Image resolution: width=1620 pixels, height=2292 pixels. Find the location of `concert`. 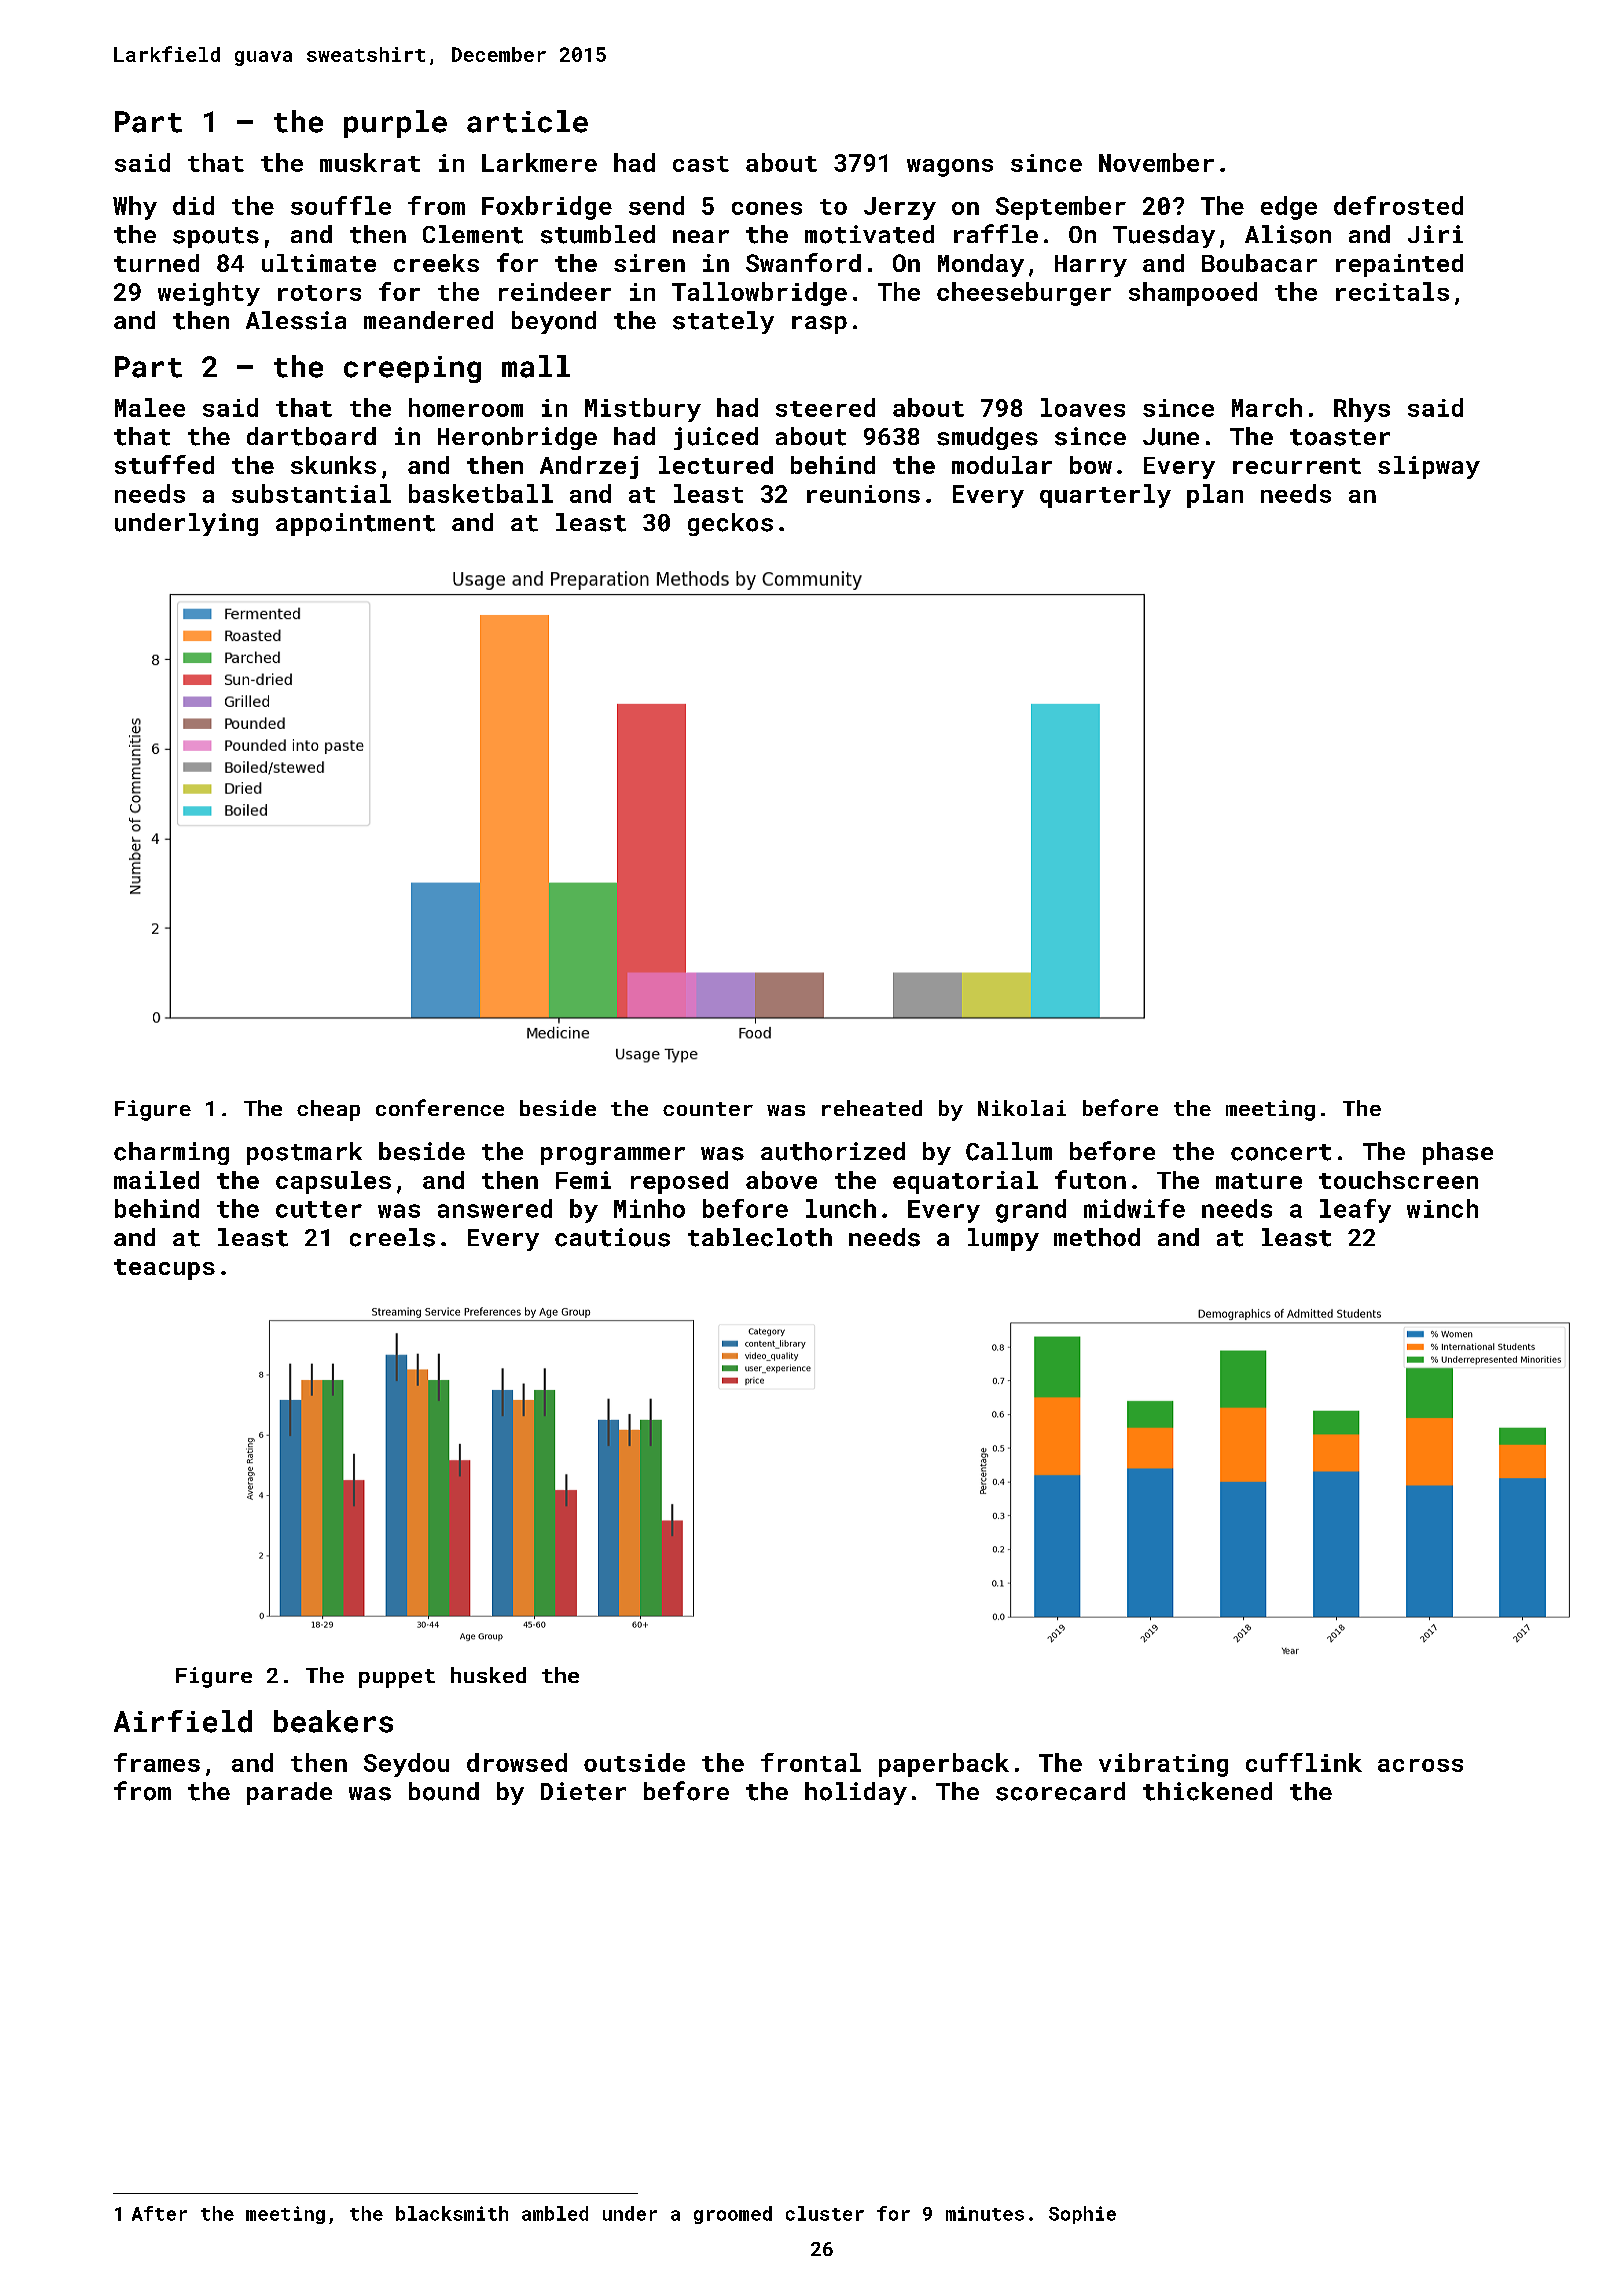

concert is located at coordinates (1281, 1152).
